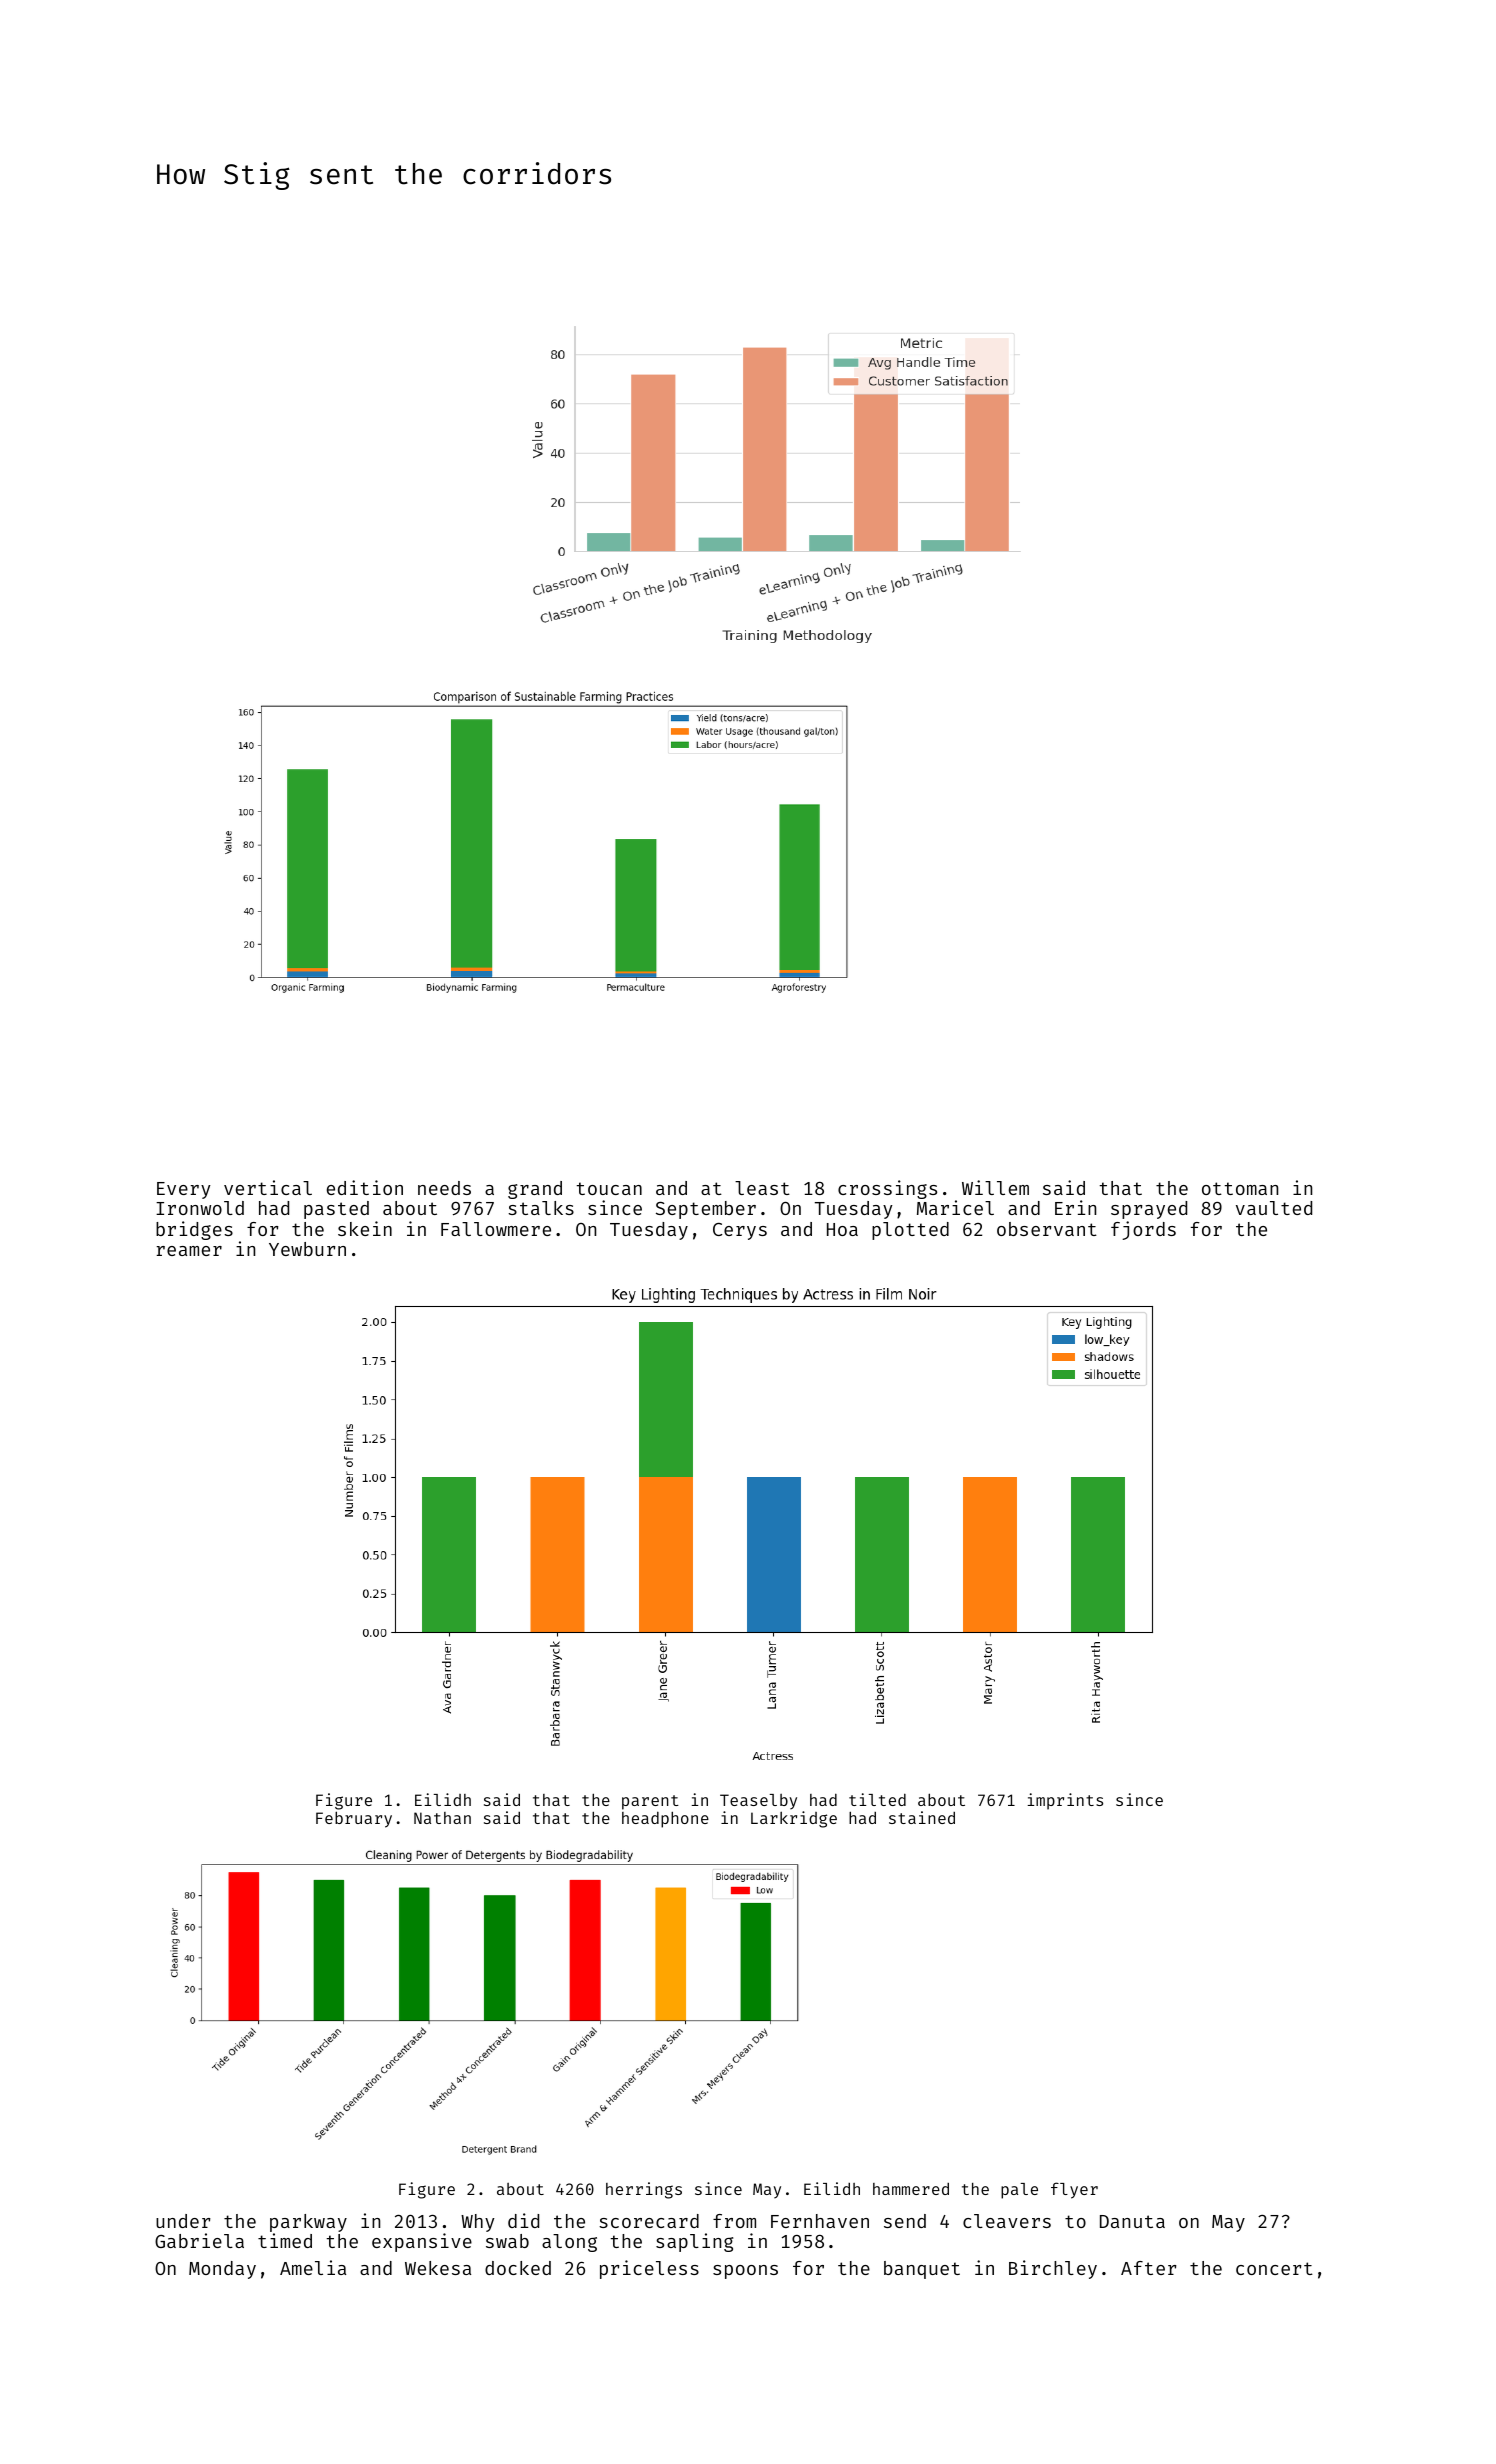 Image resolution: width=1496 pixels, height=2464 pixels. I want to click on Hoa, so click(842, 1229).
